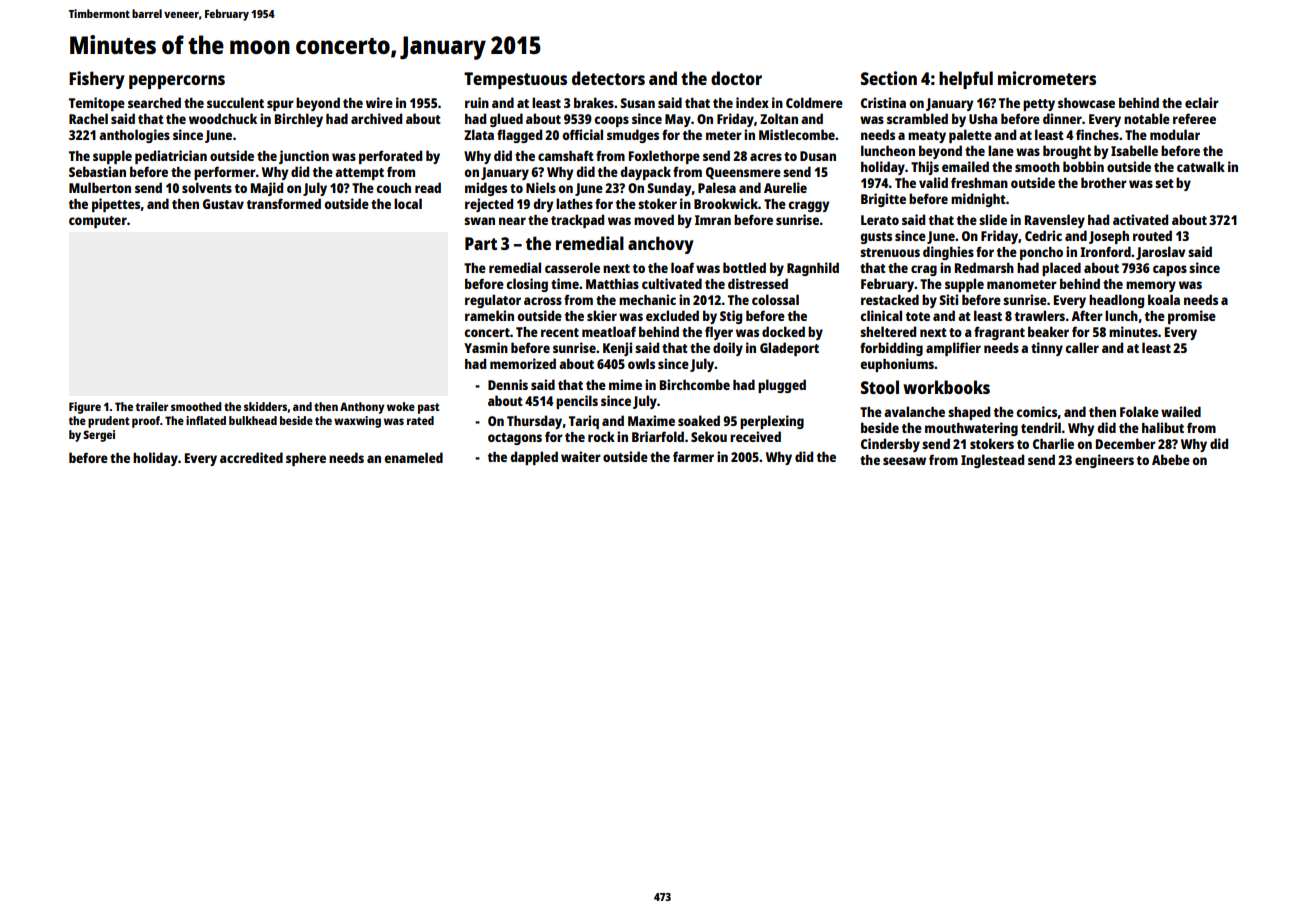  I want to click on enameled, so click(413, 457).
